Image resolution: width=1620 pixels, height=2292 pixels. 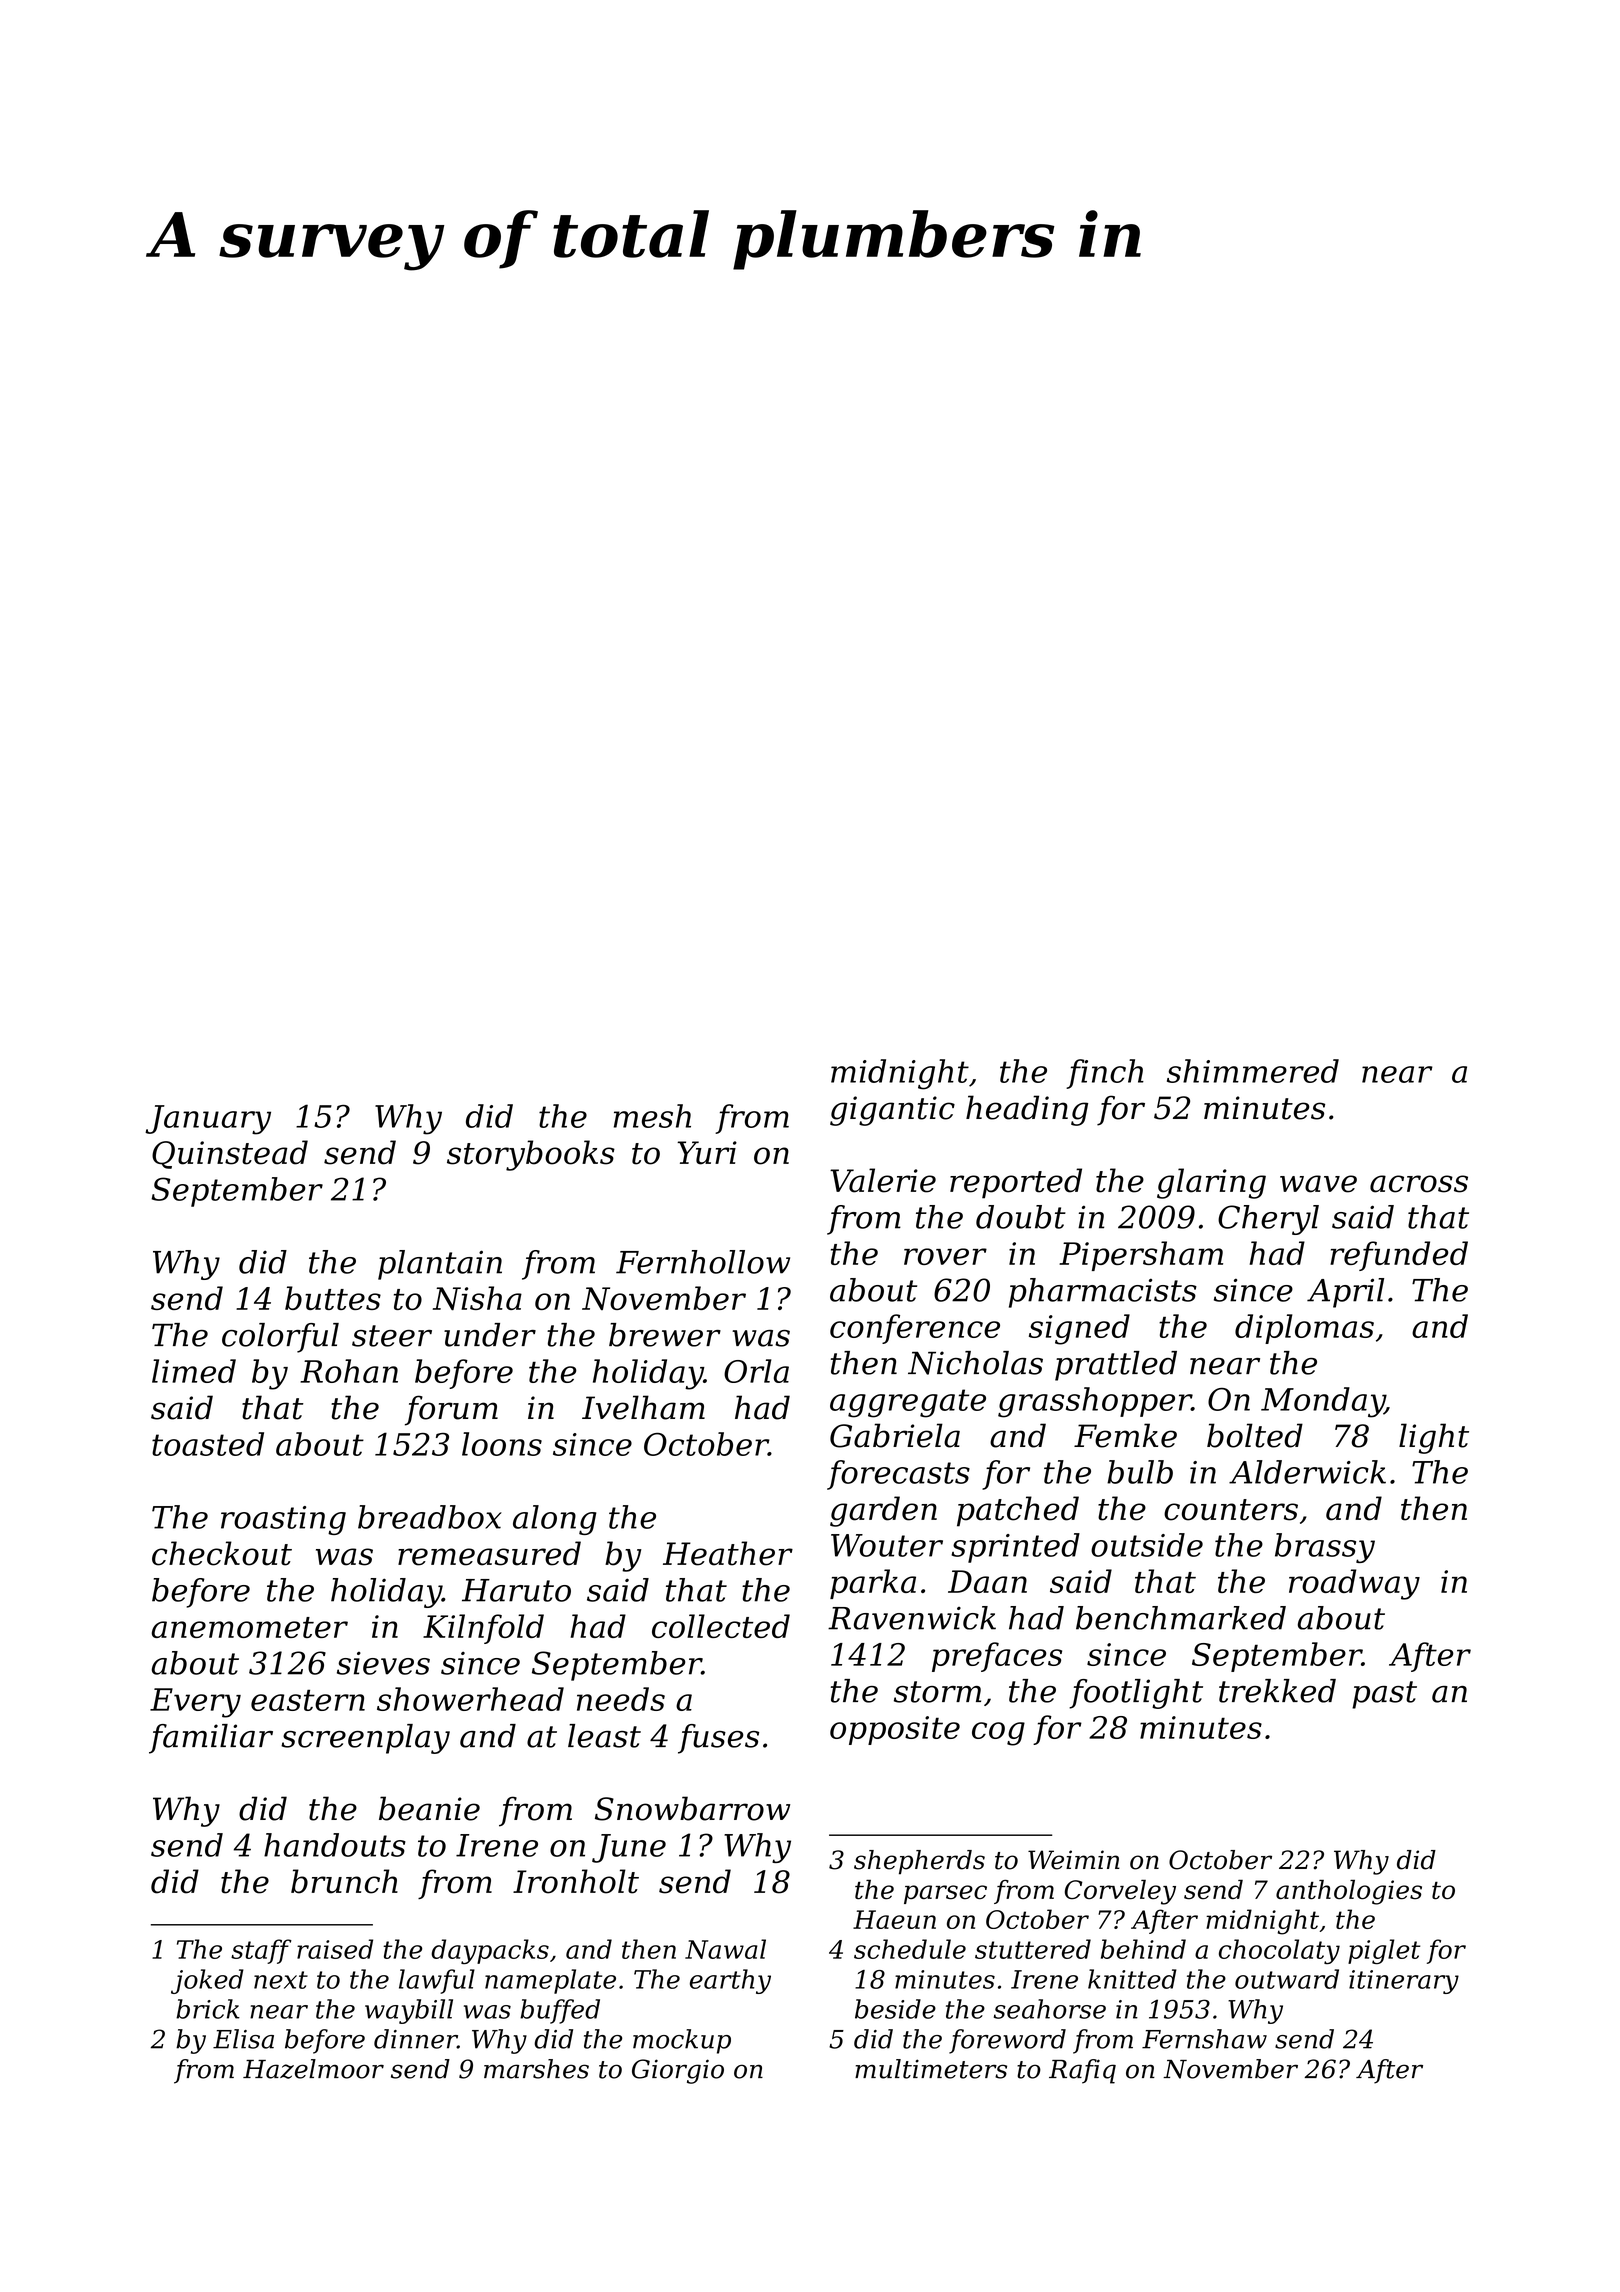 What do you see at coordinates (1304, 1329) in the screenshot?
I see `diplomas` at bounding box center [1304, 1329].
